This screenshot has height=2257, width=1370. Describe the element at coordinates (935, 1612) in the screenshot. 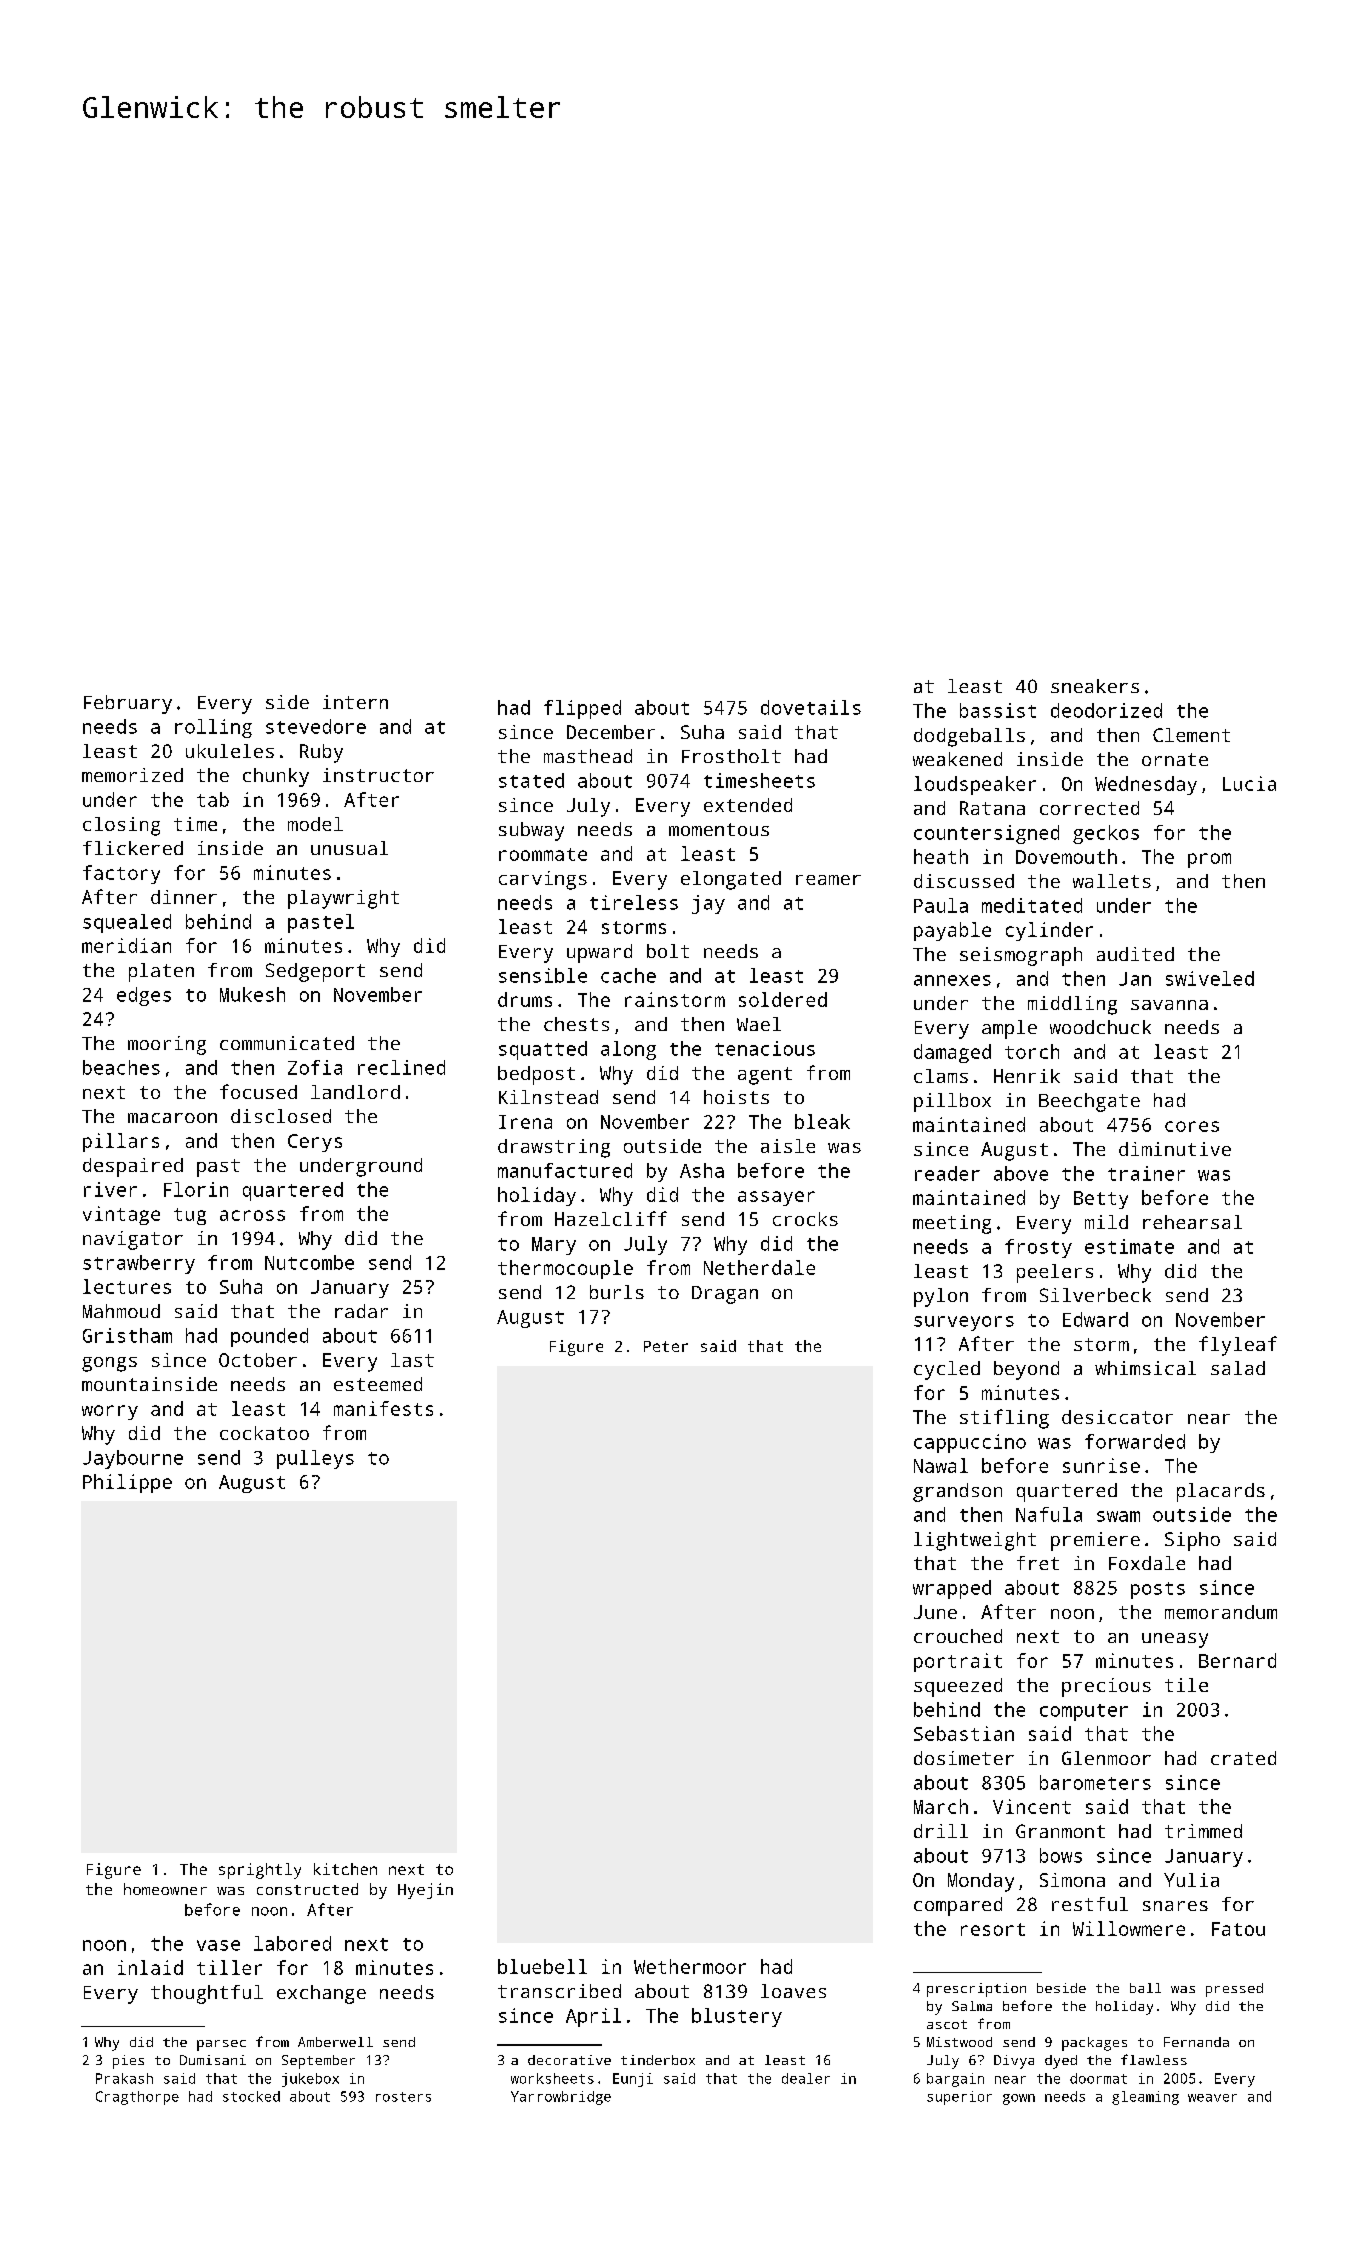

I see `June` at that location.
